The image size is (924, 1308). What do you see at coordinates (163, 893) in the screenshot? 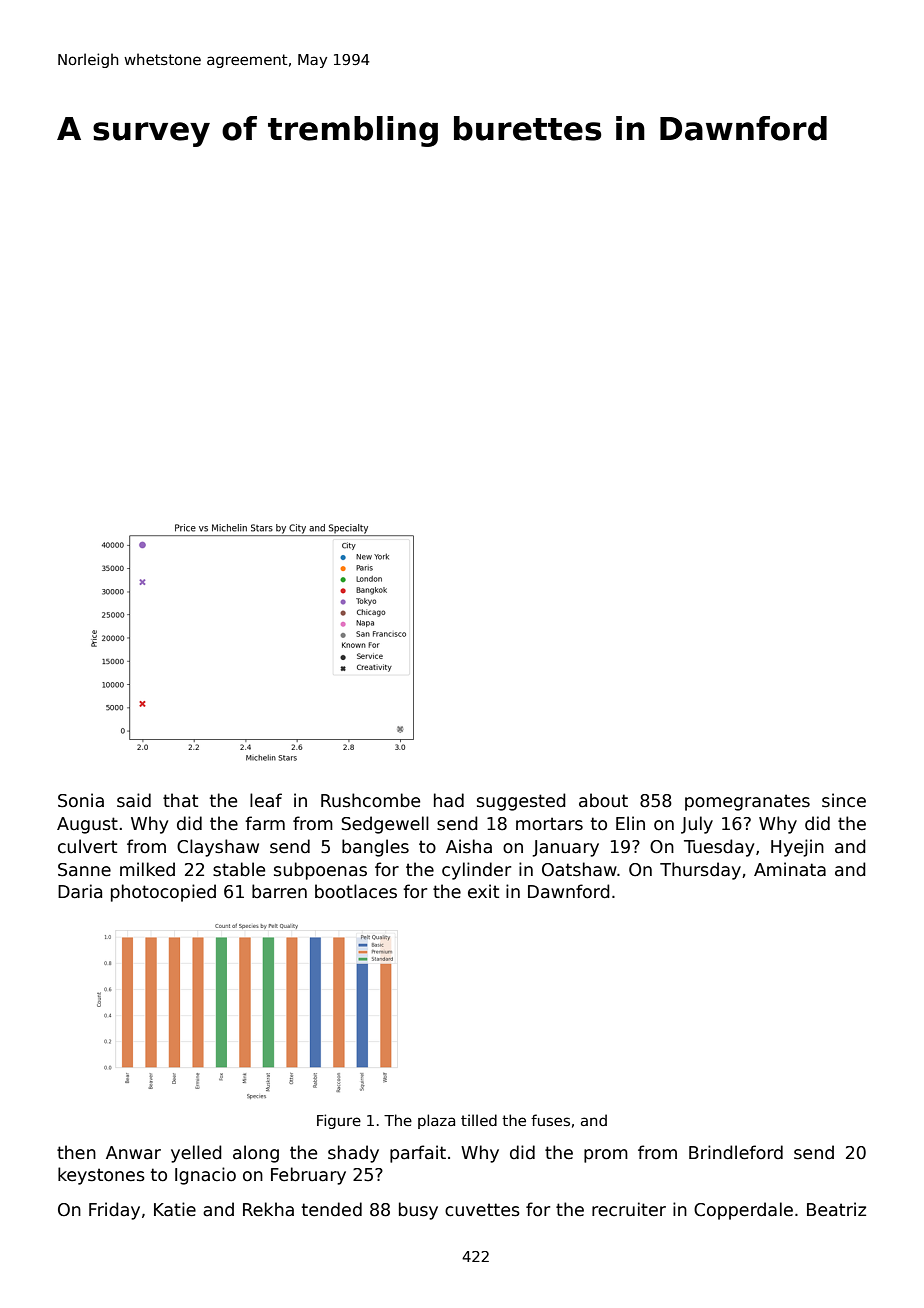
I see `photocopied` at bounding box center [163, 893].
